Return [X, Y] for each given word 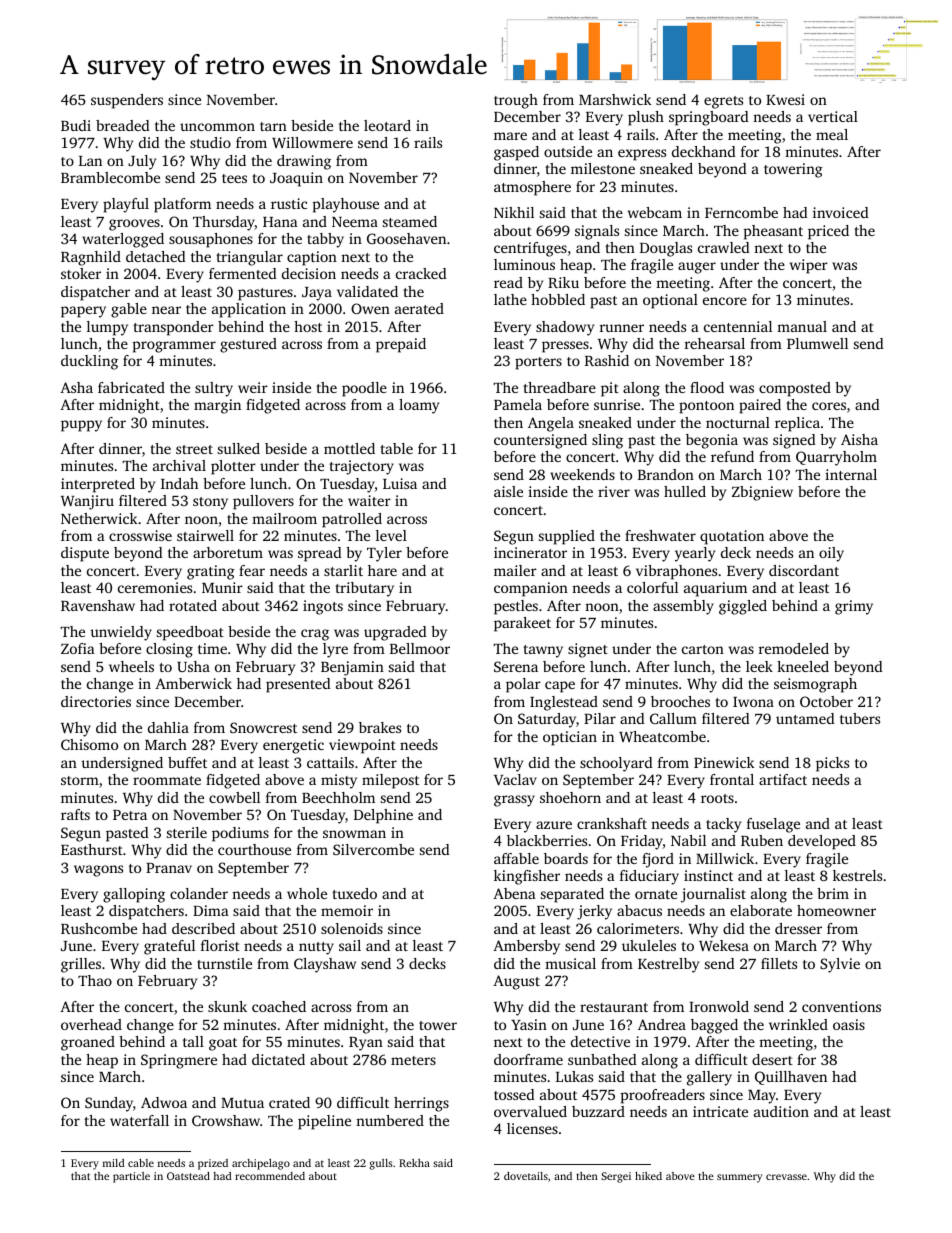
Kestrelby [668, 965]
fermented [243, 273]
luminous [524, 264]
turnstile [224, 963]
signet [588, 650]
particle [131, 1177]
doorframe [528, 1059]
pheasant [773, 232]
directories [96, 701]
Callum [673, 718]
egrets [723, 102]
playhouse [346, 205]
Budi [76, 125]
